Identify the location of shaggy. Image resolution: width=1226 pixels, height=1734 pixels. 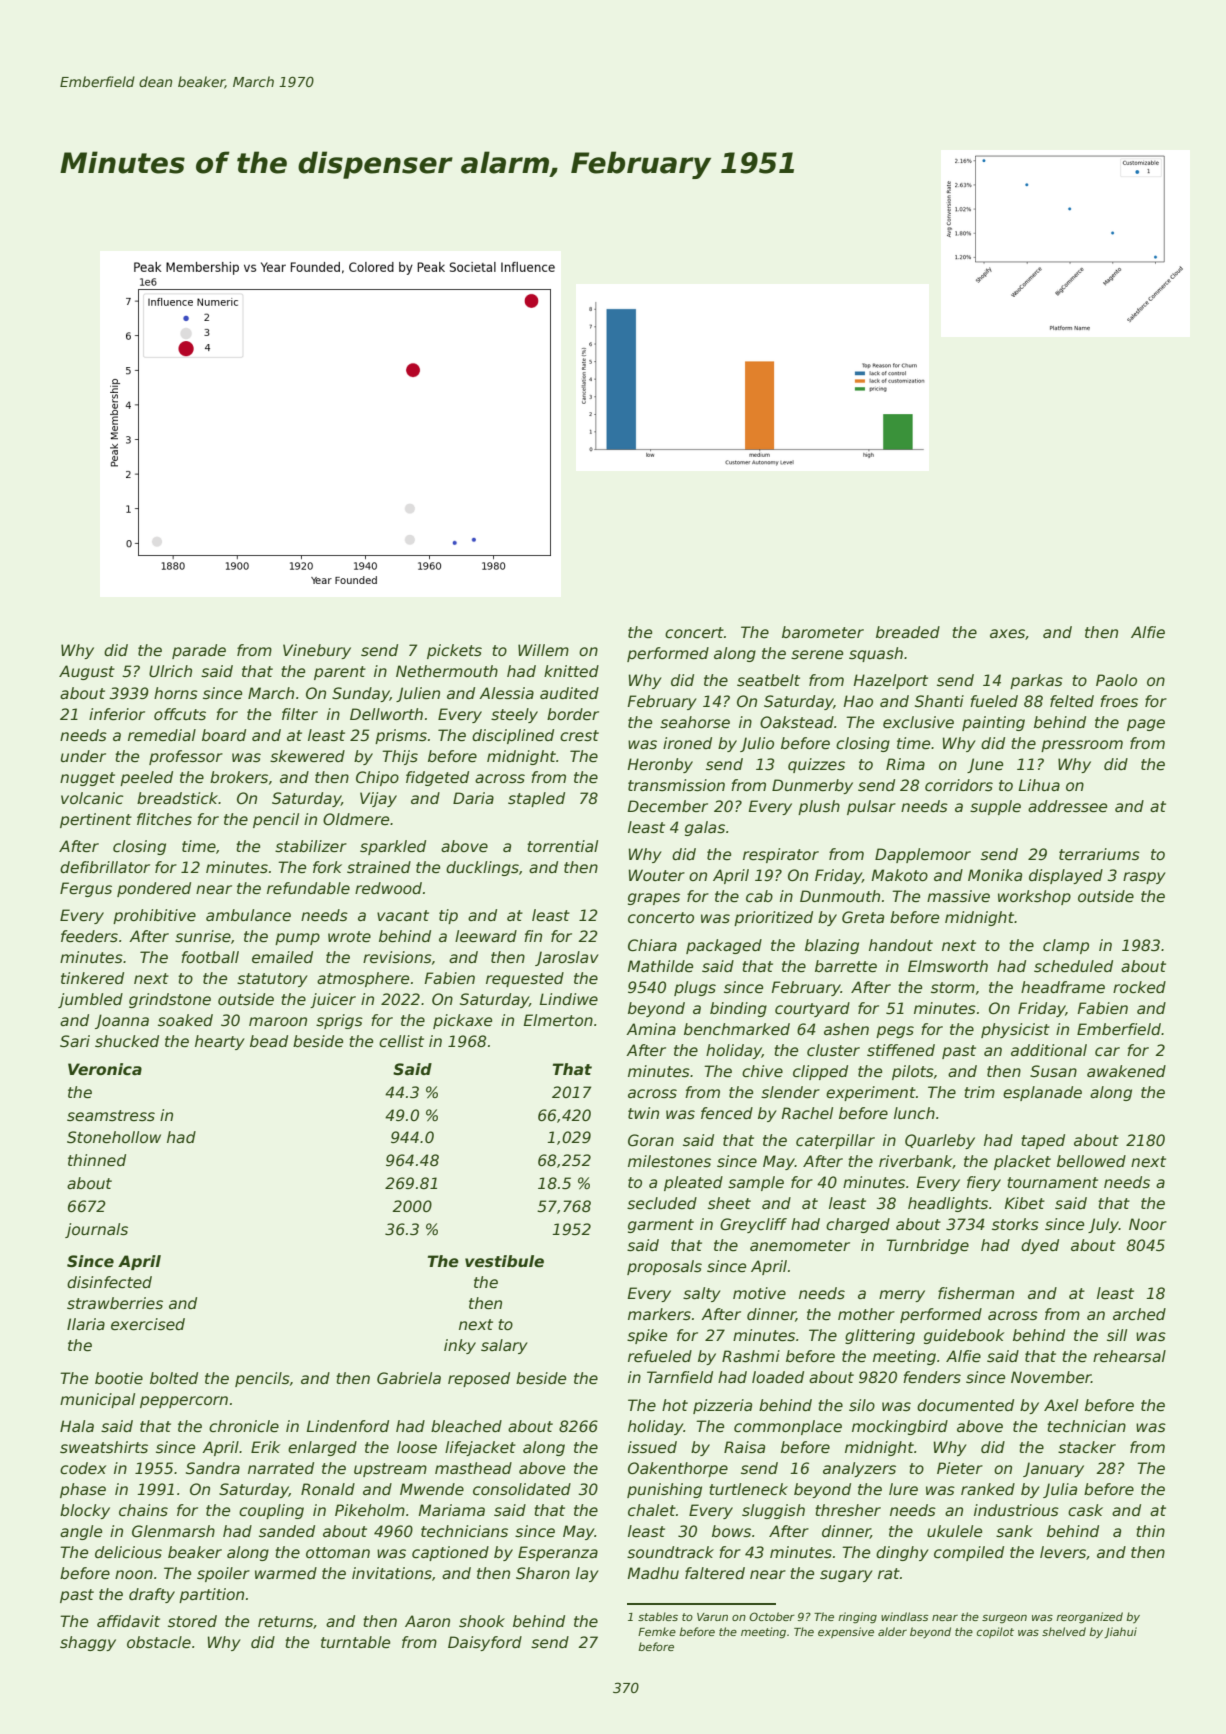
(88, 1643).
